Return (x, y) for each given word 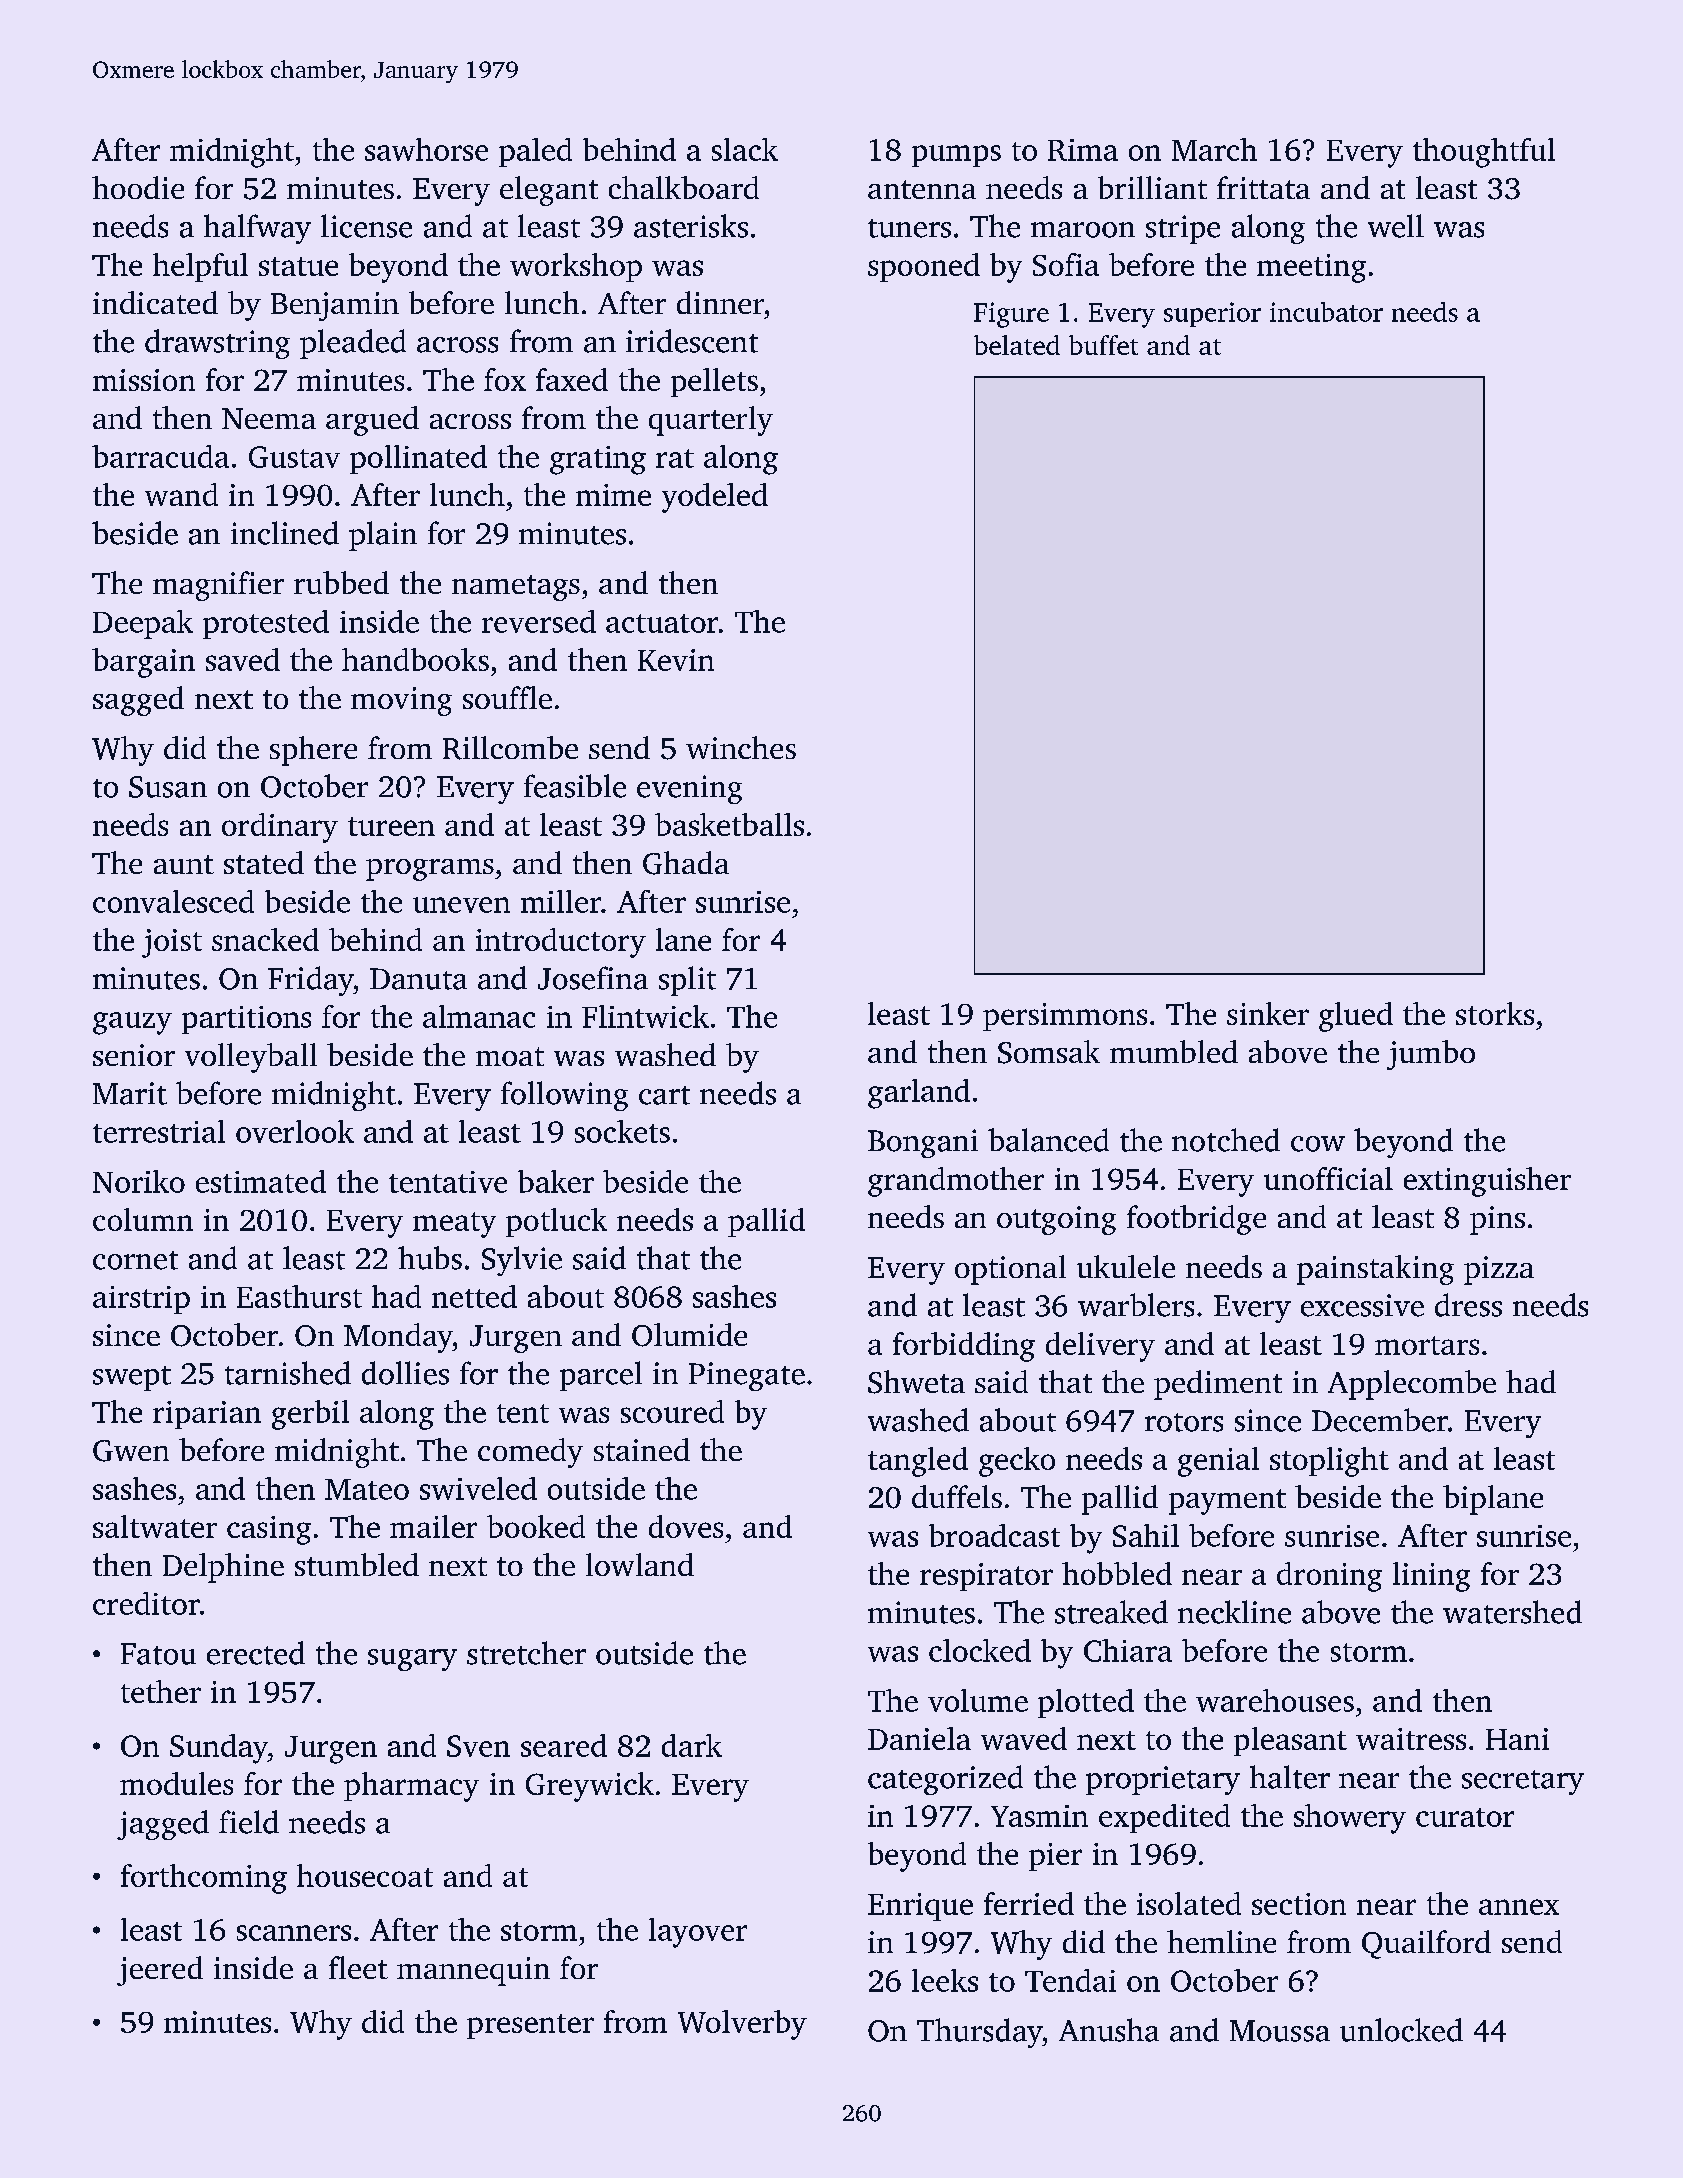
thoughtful (1484, 153)
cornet (135, 1260)
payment (1227, 1502)
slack (745, 149)
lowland (640, 1564)
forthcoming (204, 1879)
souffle (507, 697)
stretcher (526, 1653)
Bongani (923, 1143)
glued (1356, 1017)
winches (741, 747)
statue (298, 266)
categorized (945, 1780)
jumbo (1431, 1055)
